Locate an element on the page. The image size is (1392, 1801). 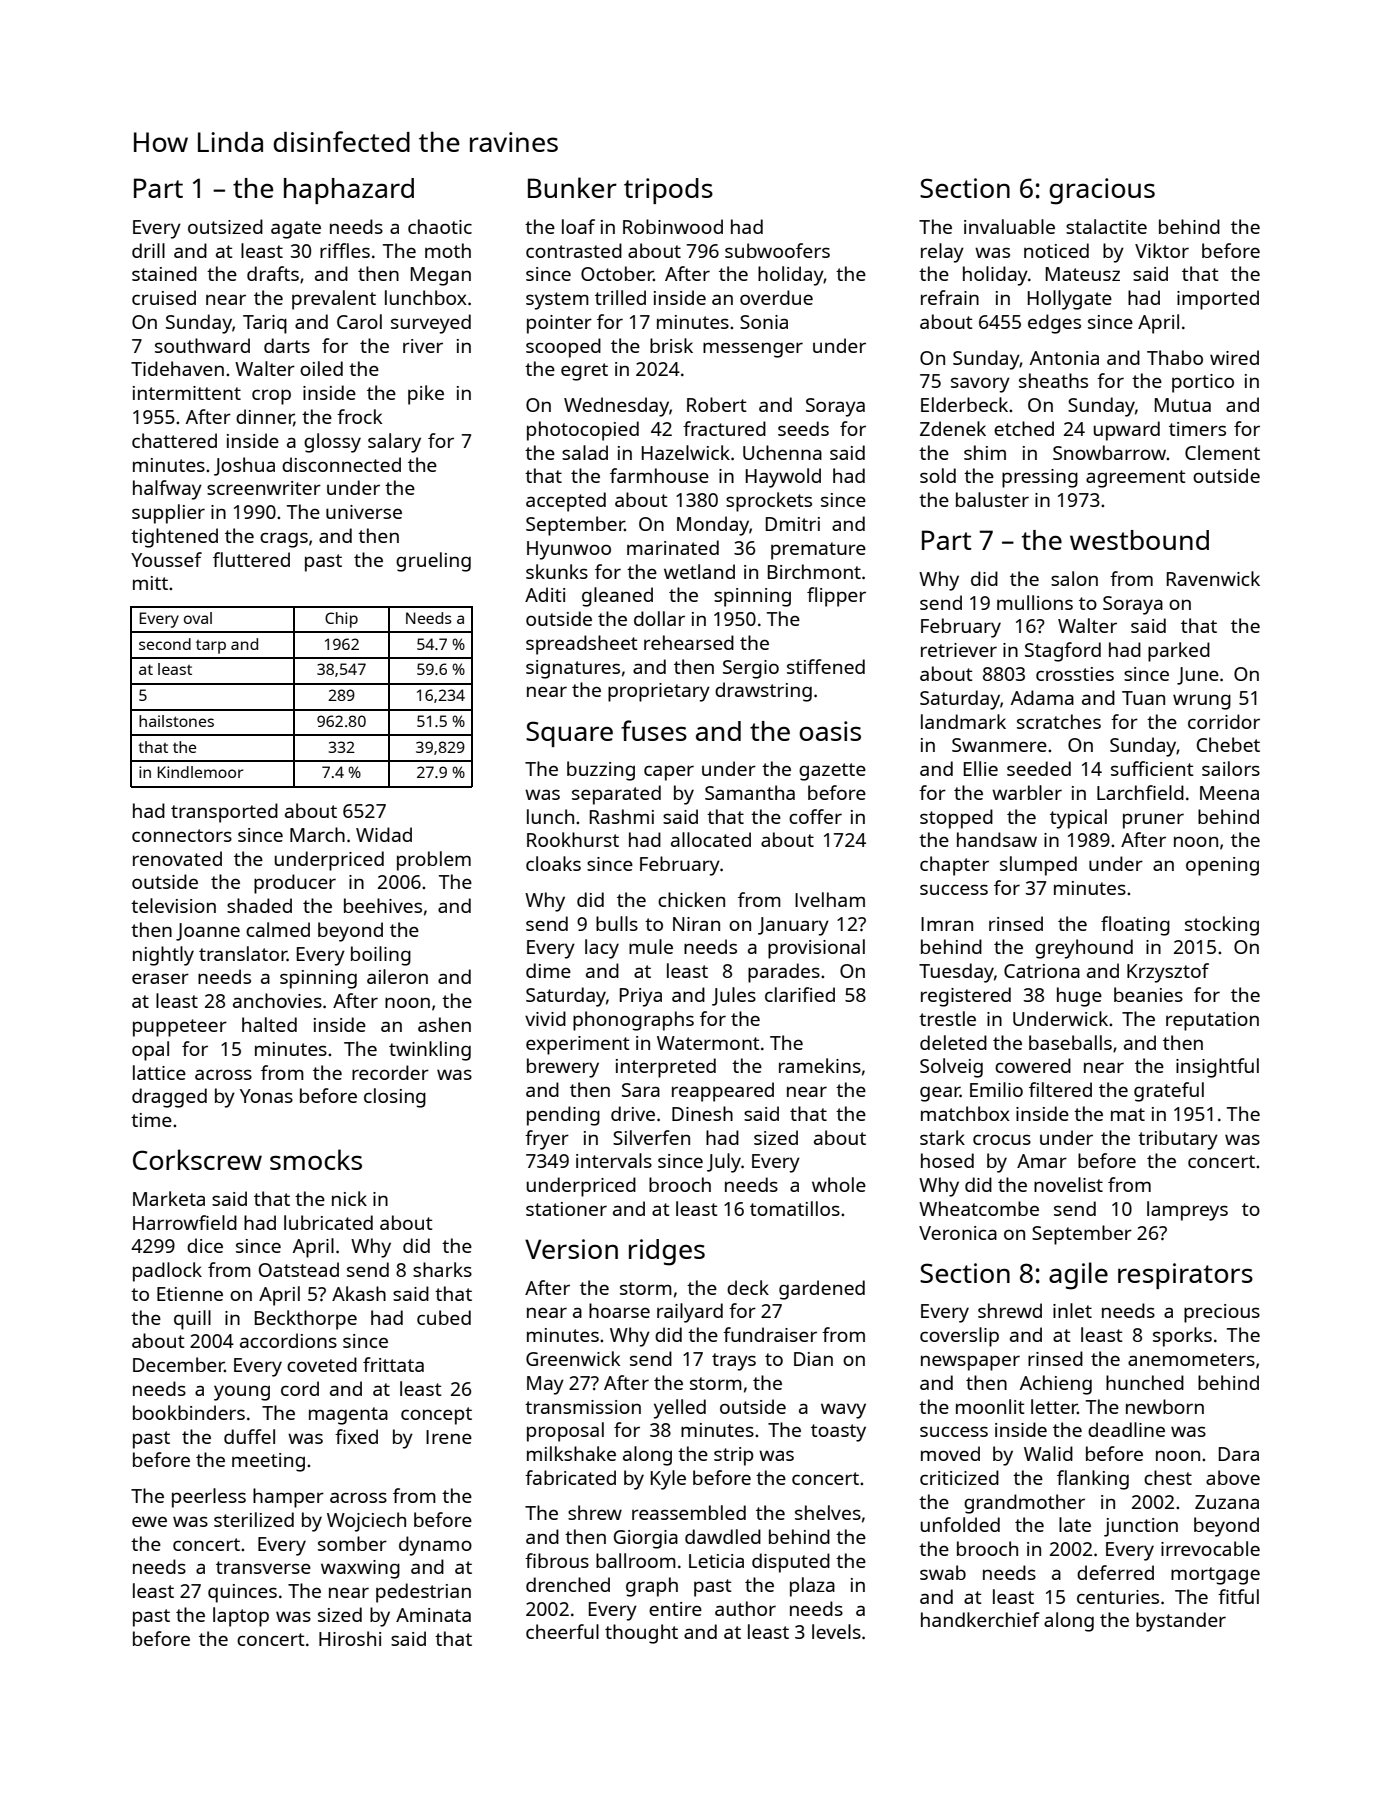
relay is located at coordinates (942, 253).
